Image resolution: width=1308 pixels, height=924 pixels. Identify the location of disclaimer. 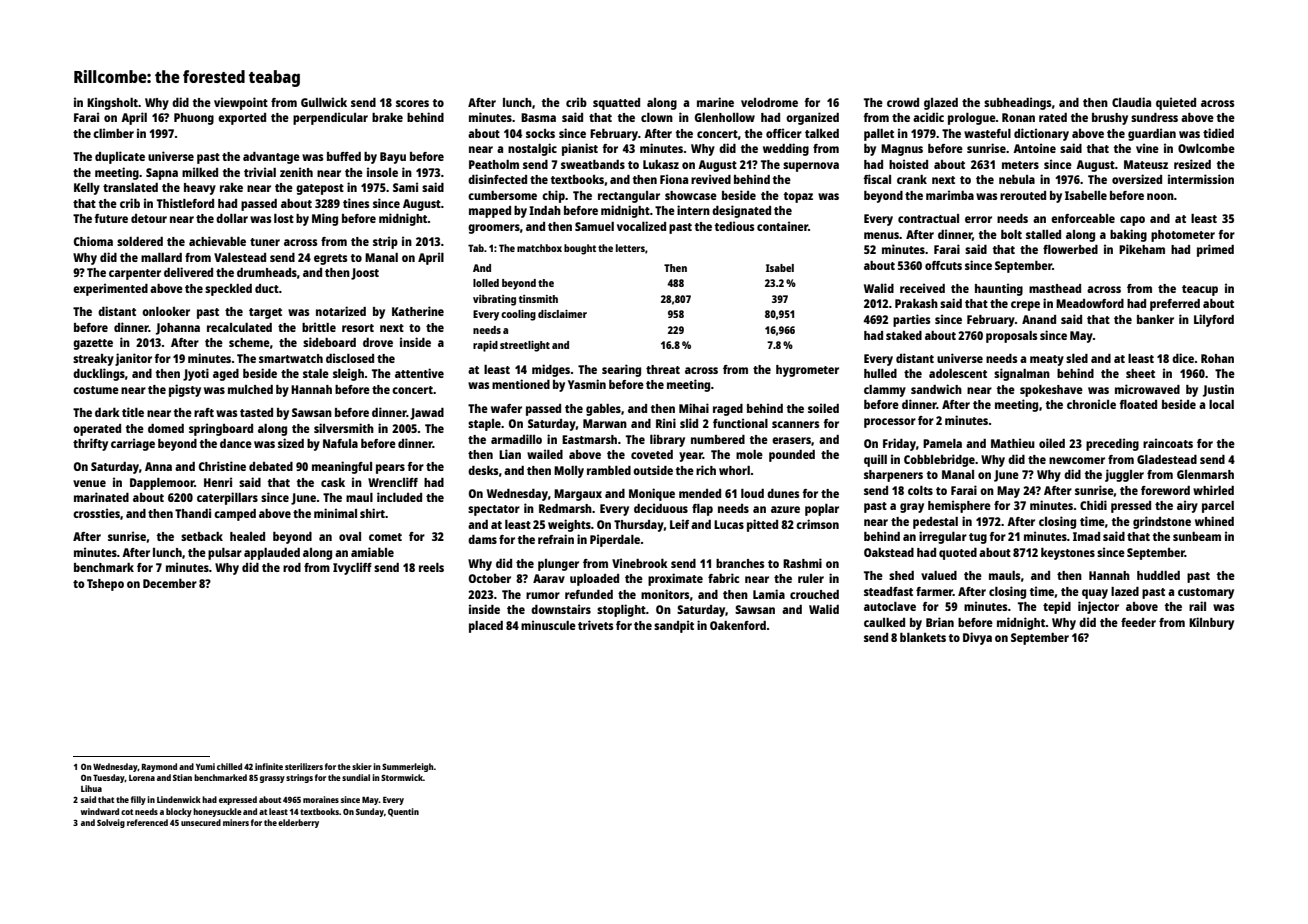
(562, 314).
